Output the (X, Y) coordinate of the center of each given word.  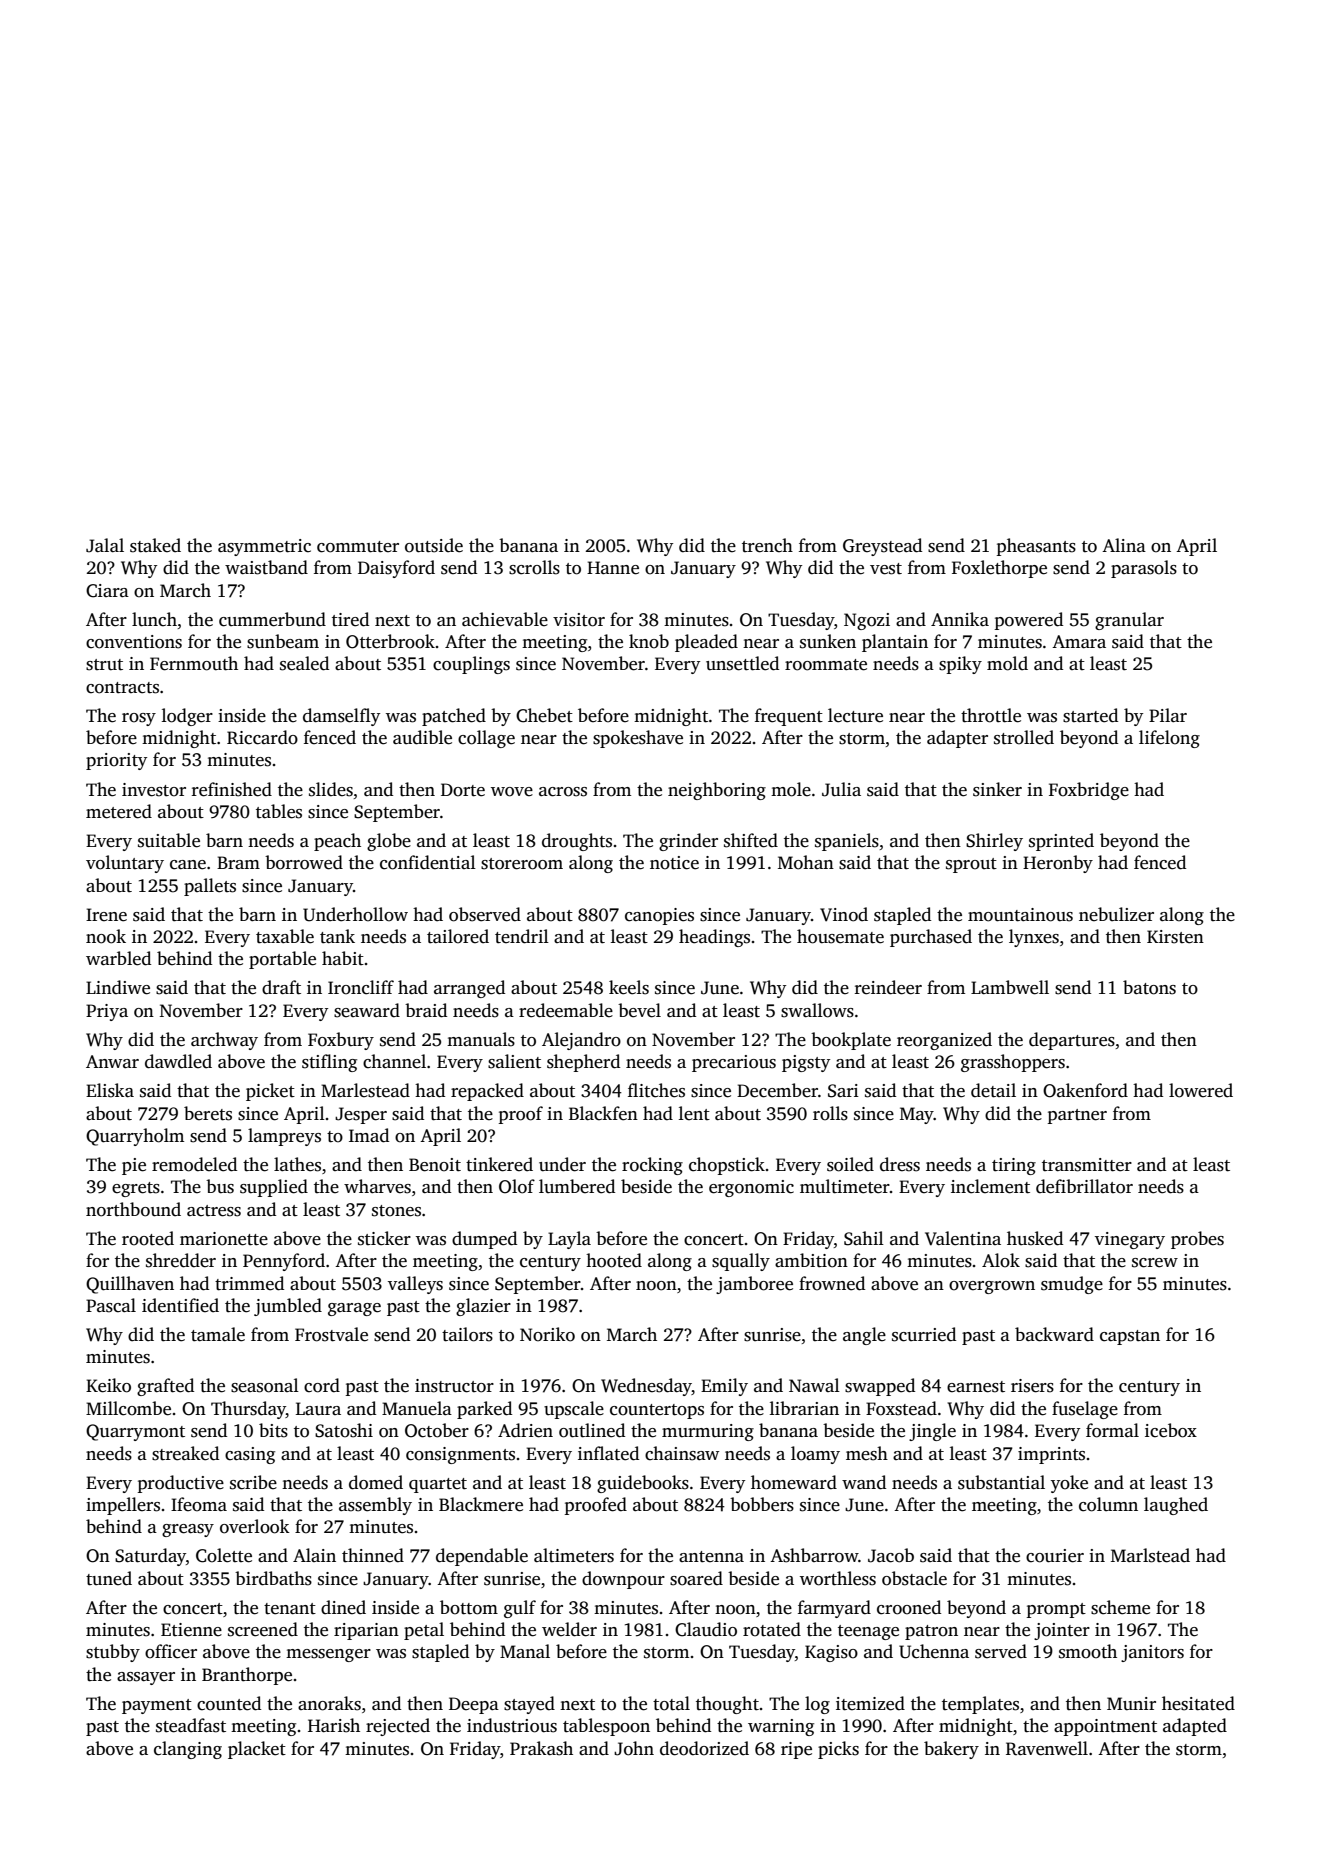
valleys (415, 1285)
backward (1054, 1334)
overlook (255, 1526)
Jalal (105, 545)
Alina (1124, 545)
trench (767, 545)
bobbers (762, 1504)
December (777, 1090)
